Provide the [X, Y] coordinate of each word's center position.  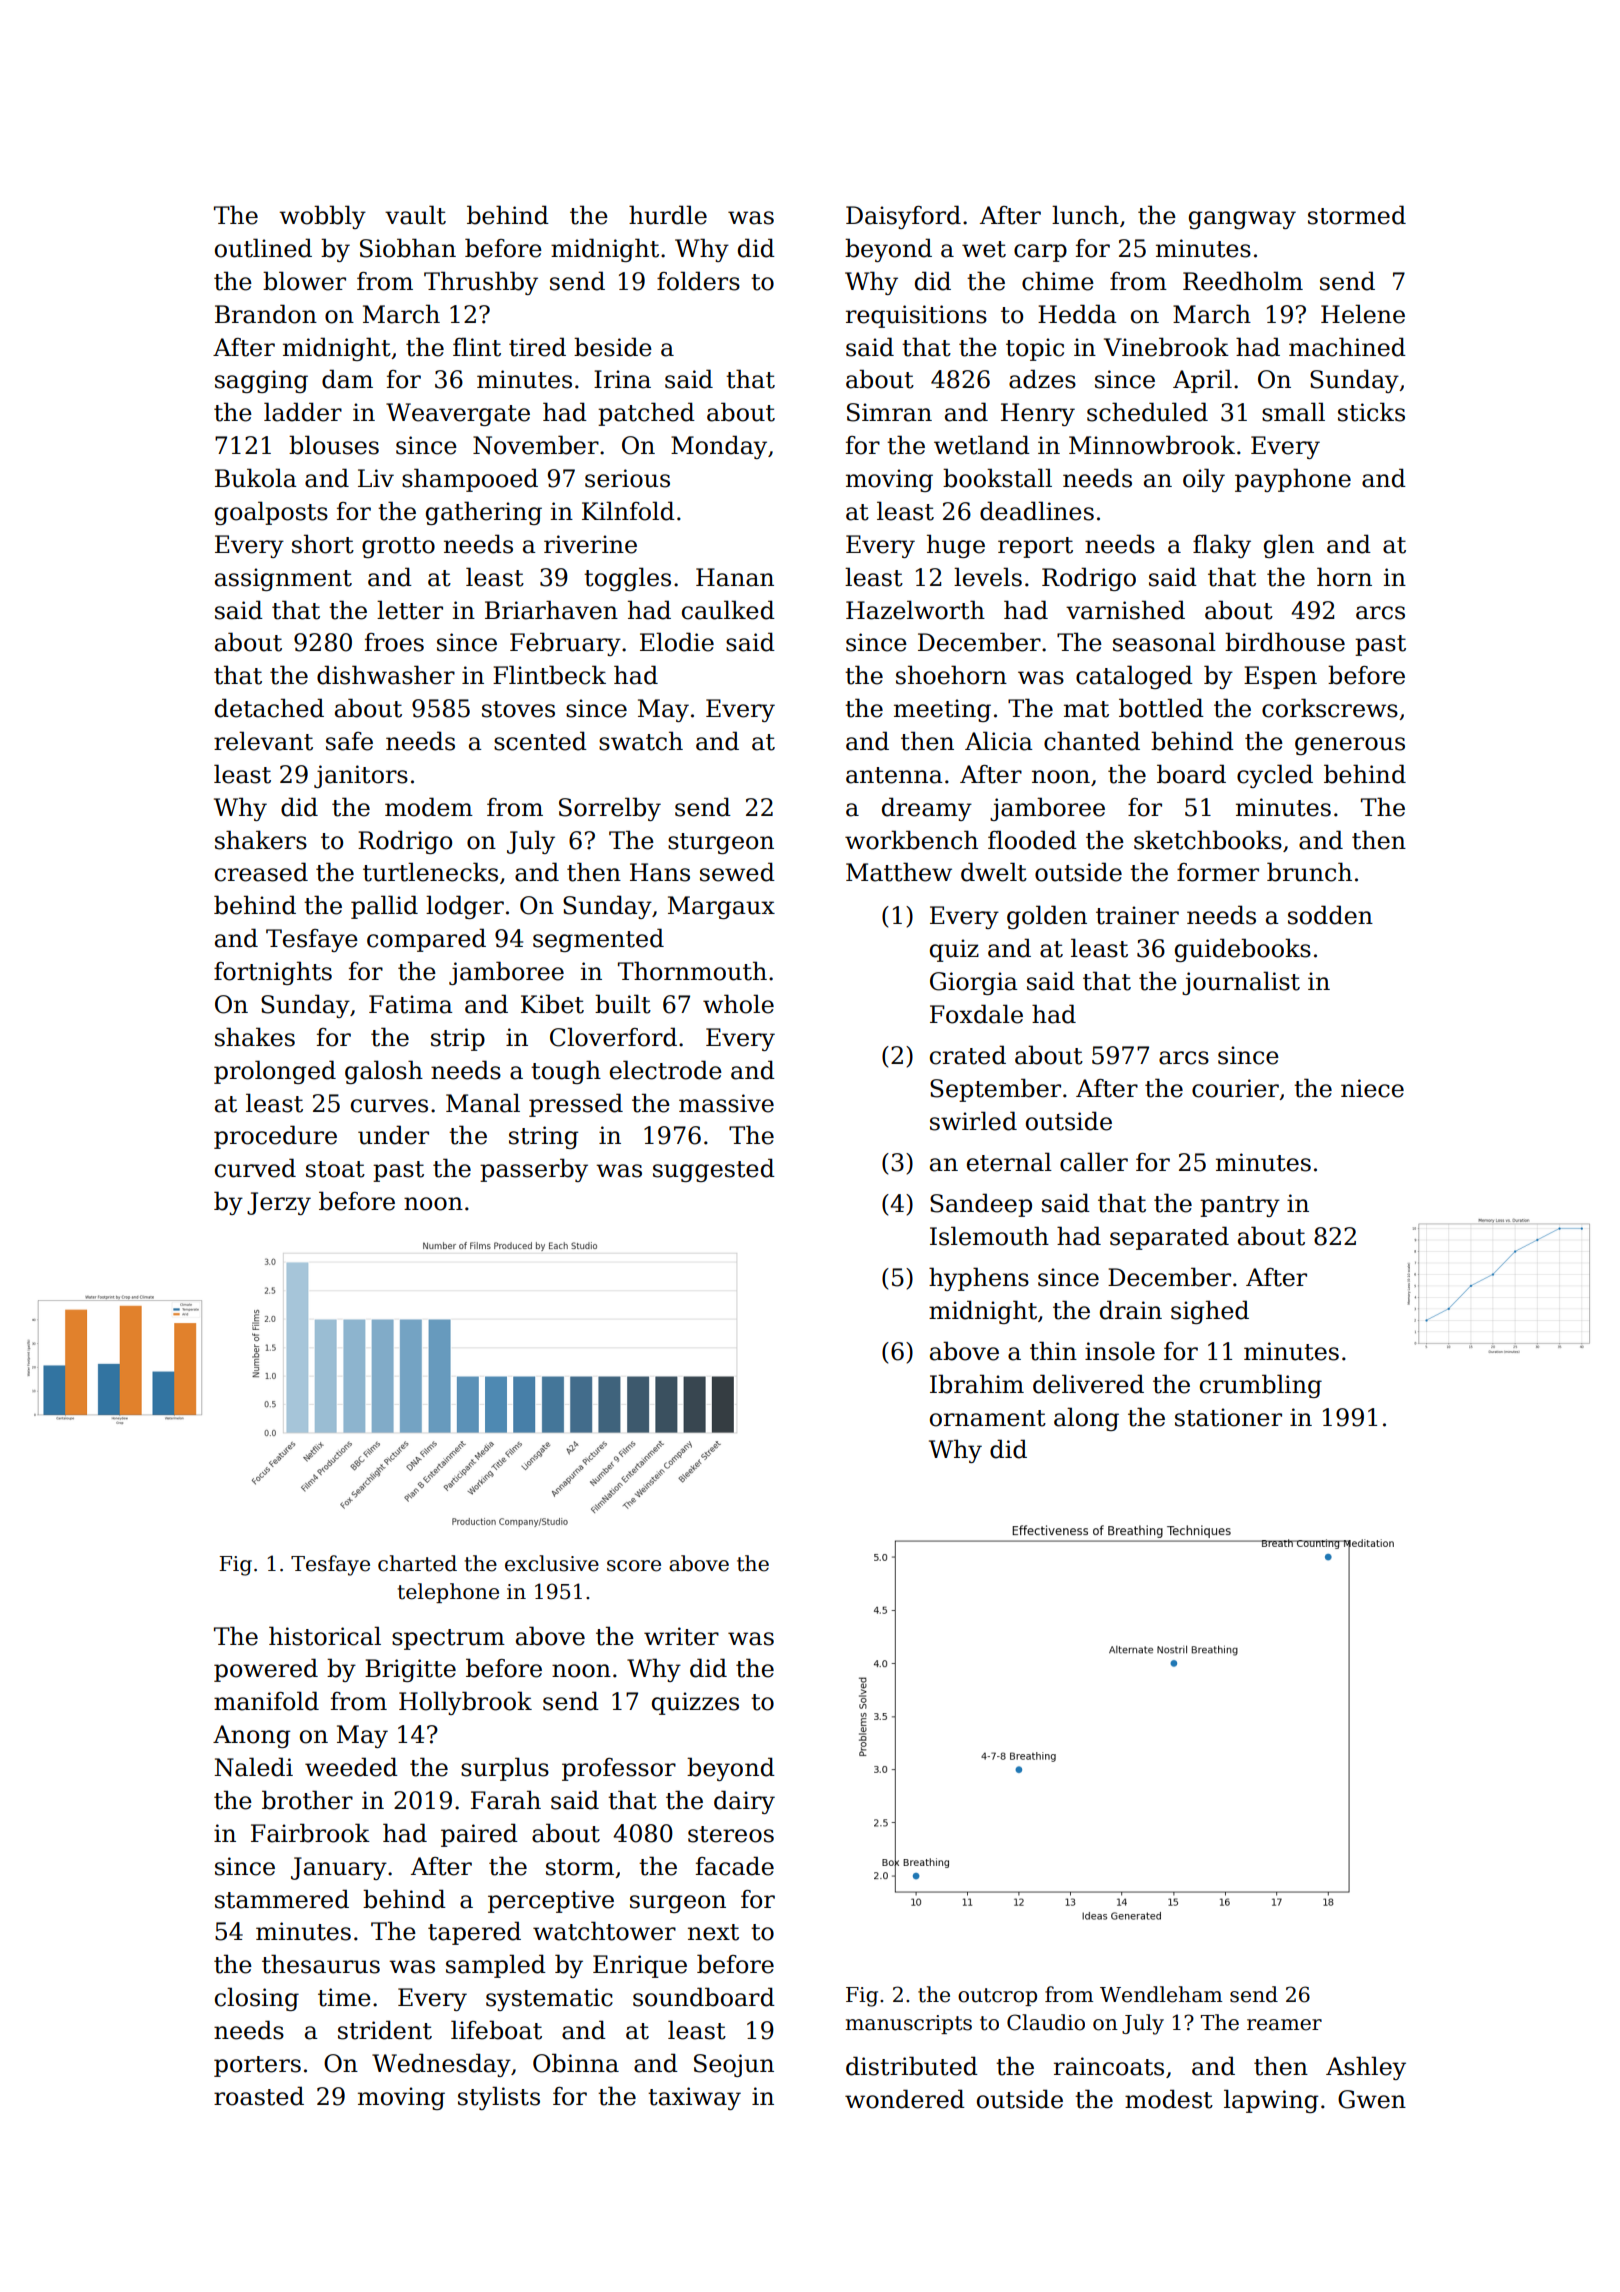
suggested [714, 1170]
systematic [549, 1999]
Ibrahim [977, 1384]
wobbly [322, 217]
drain [1131, 1310]
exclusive [552, 1563]
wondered [905, 2099]
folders [698, 281]
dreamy [927, 809]
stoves [518, 709]
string [543, 1137]
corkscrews [1330, 708]
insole [1120, 1351]
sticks [1371, 412]
